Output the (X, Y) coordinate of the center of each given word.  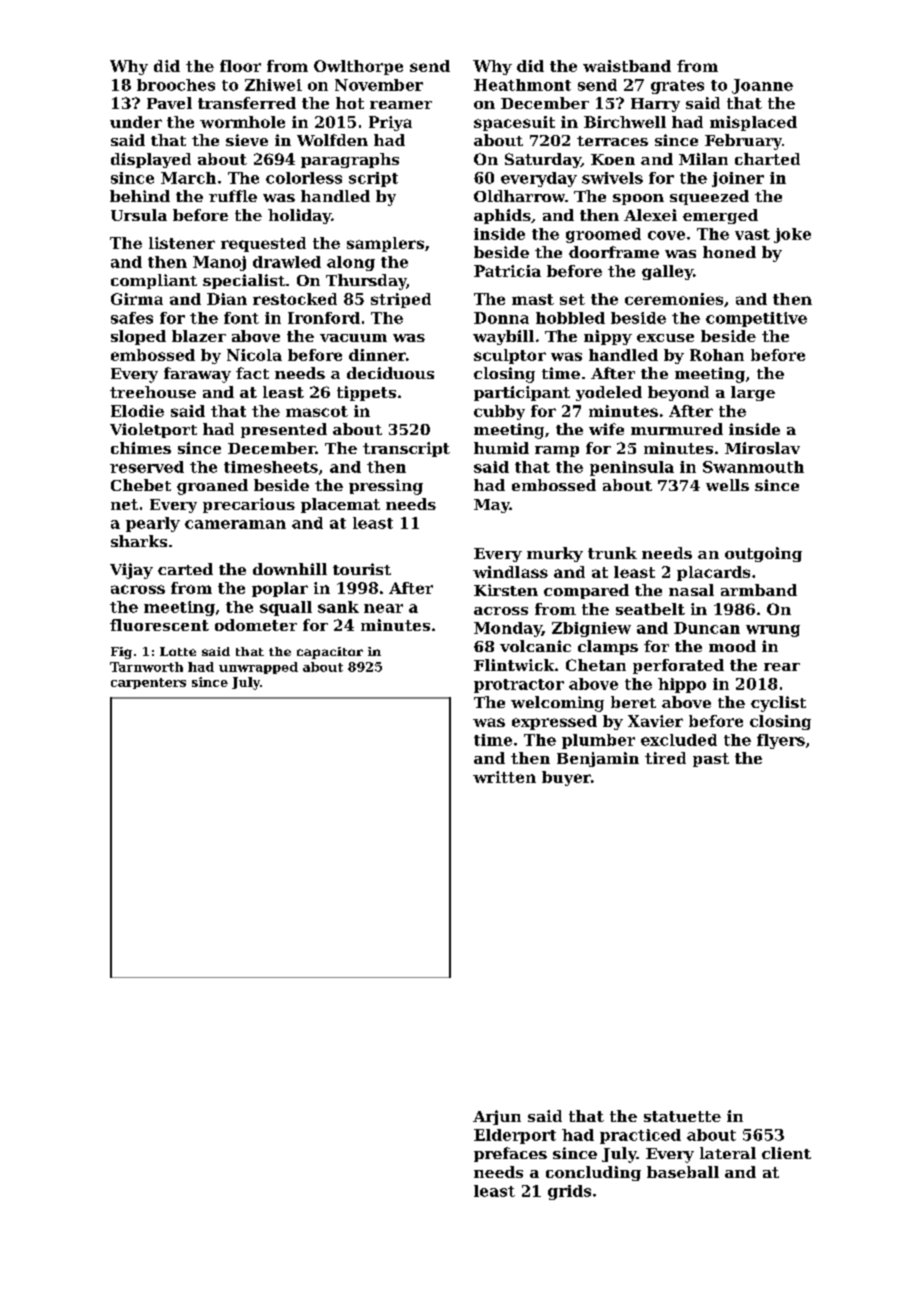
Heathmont (522, 85)
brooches (176, 85)
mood (732, 646)
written (504, 777)
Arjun (497, 1117)
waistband (627, 66)
